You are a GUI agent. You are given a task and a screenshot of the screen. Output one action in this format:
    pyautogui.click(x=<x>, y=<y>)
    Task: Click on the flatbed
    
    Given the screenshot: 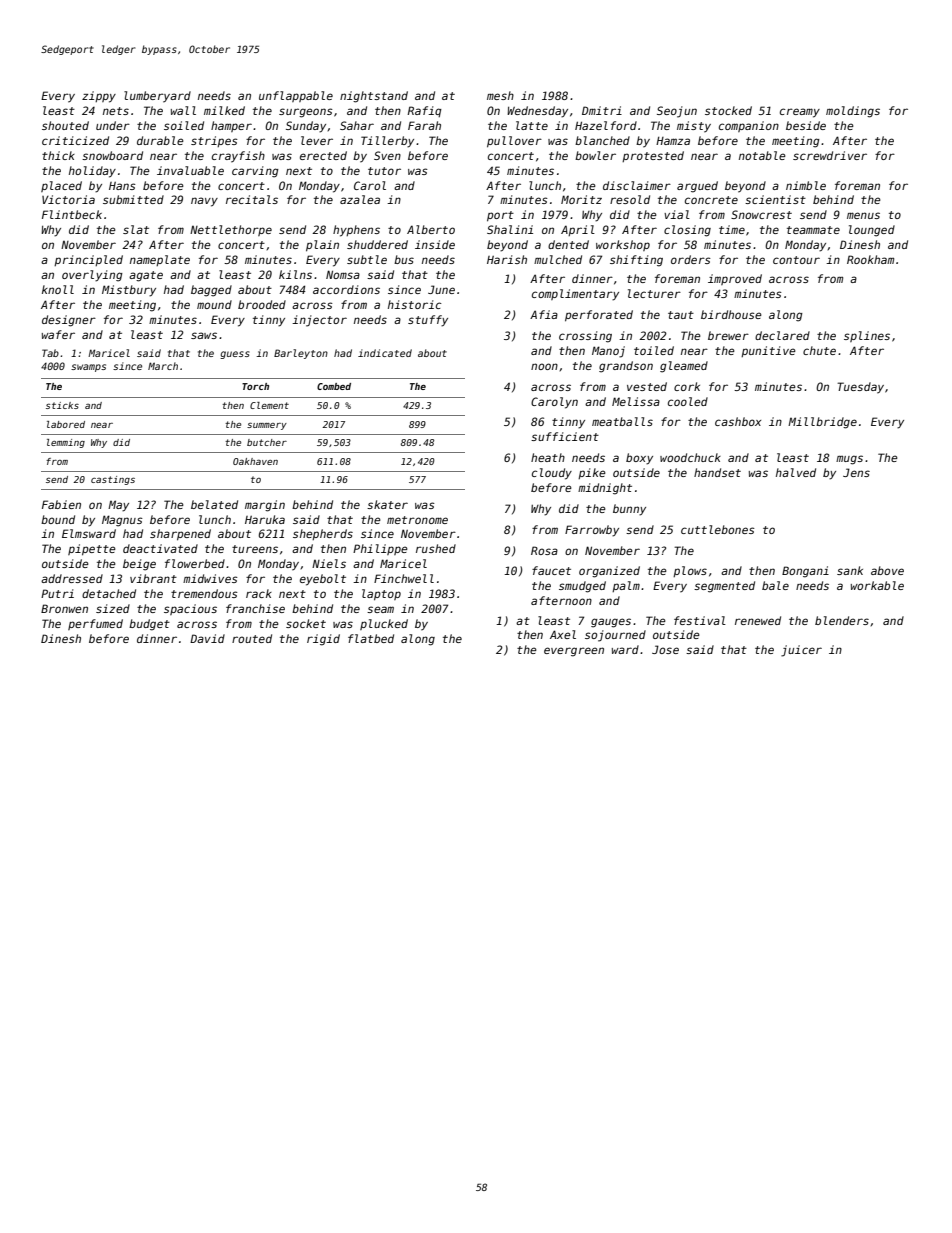 What is the action you would take?
    pyautogui.click(x=371, y=638)
